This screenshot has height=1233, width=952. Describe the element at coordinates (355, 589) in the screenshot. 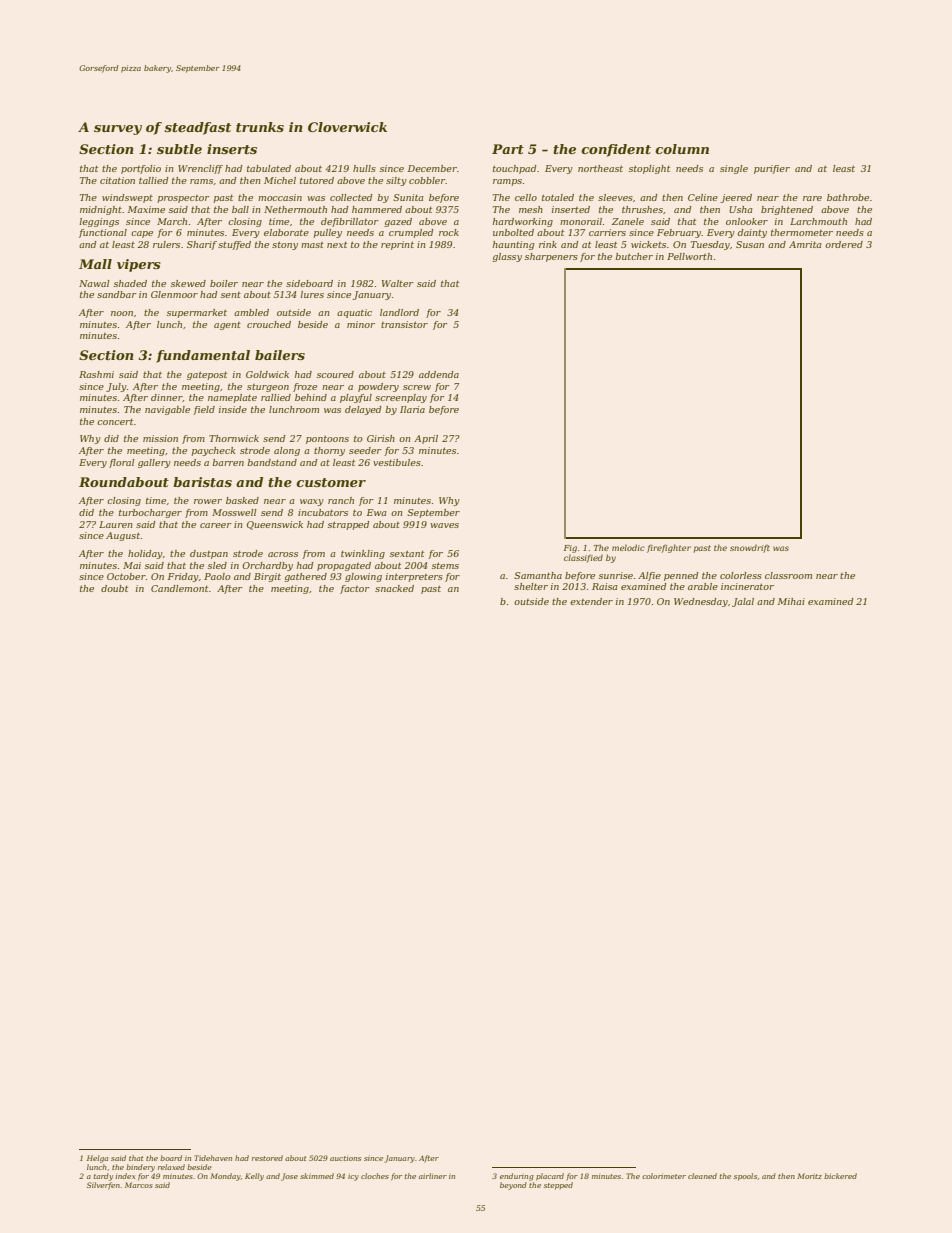

I see `factor` at that location.
